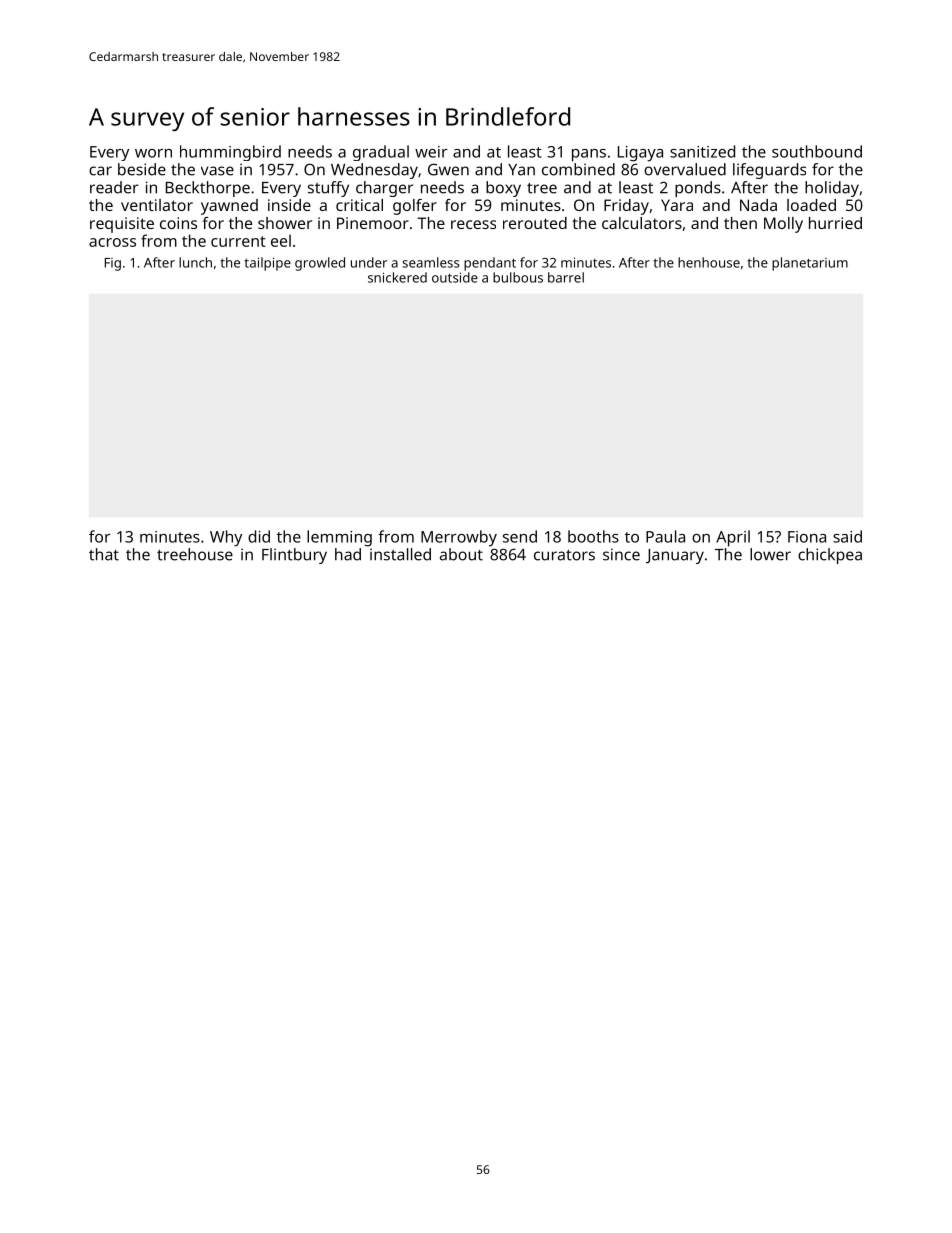 This screenshot has width=952, height=1233. What do you see at coordinates (104, 554) in the screenshot?
I see `that` at bounding box center [104, 554].
